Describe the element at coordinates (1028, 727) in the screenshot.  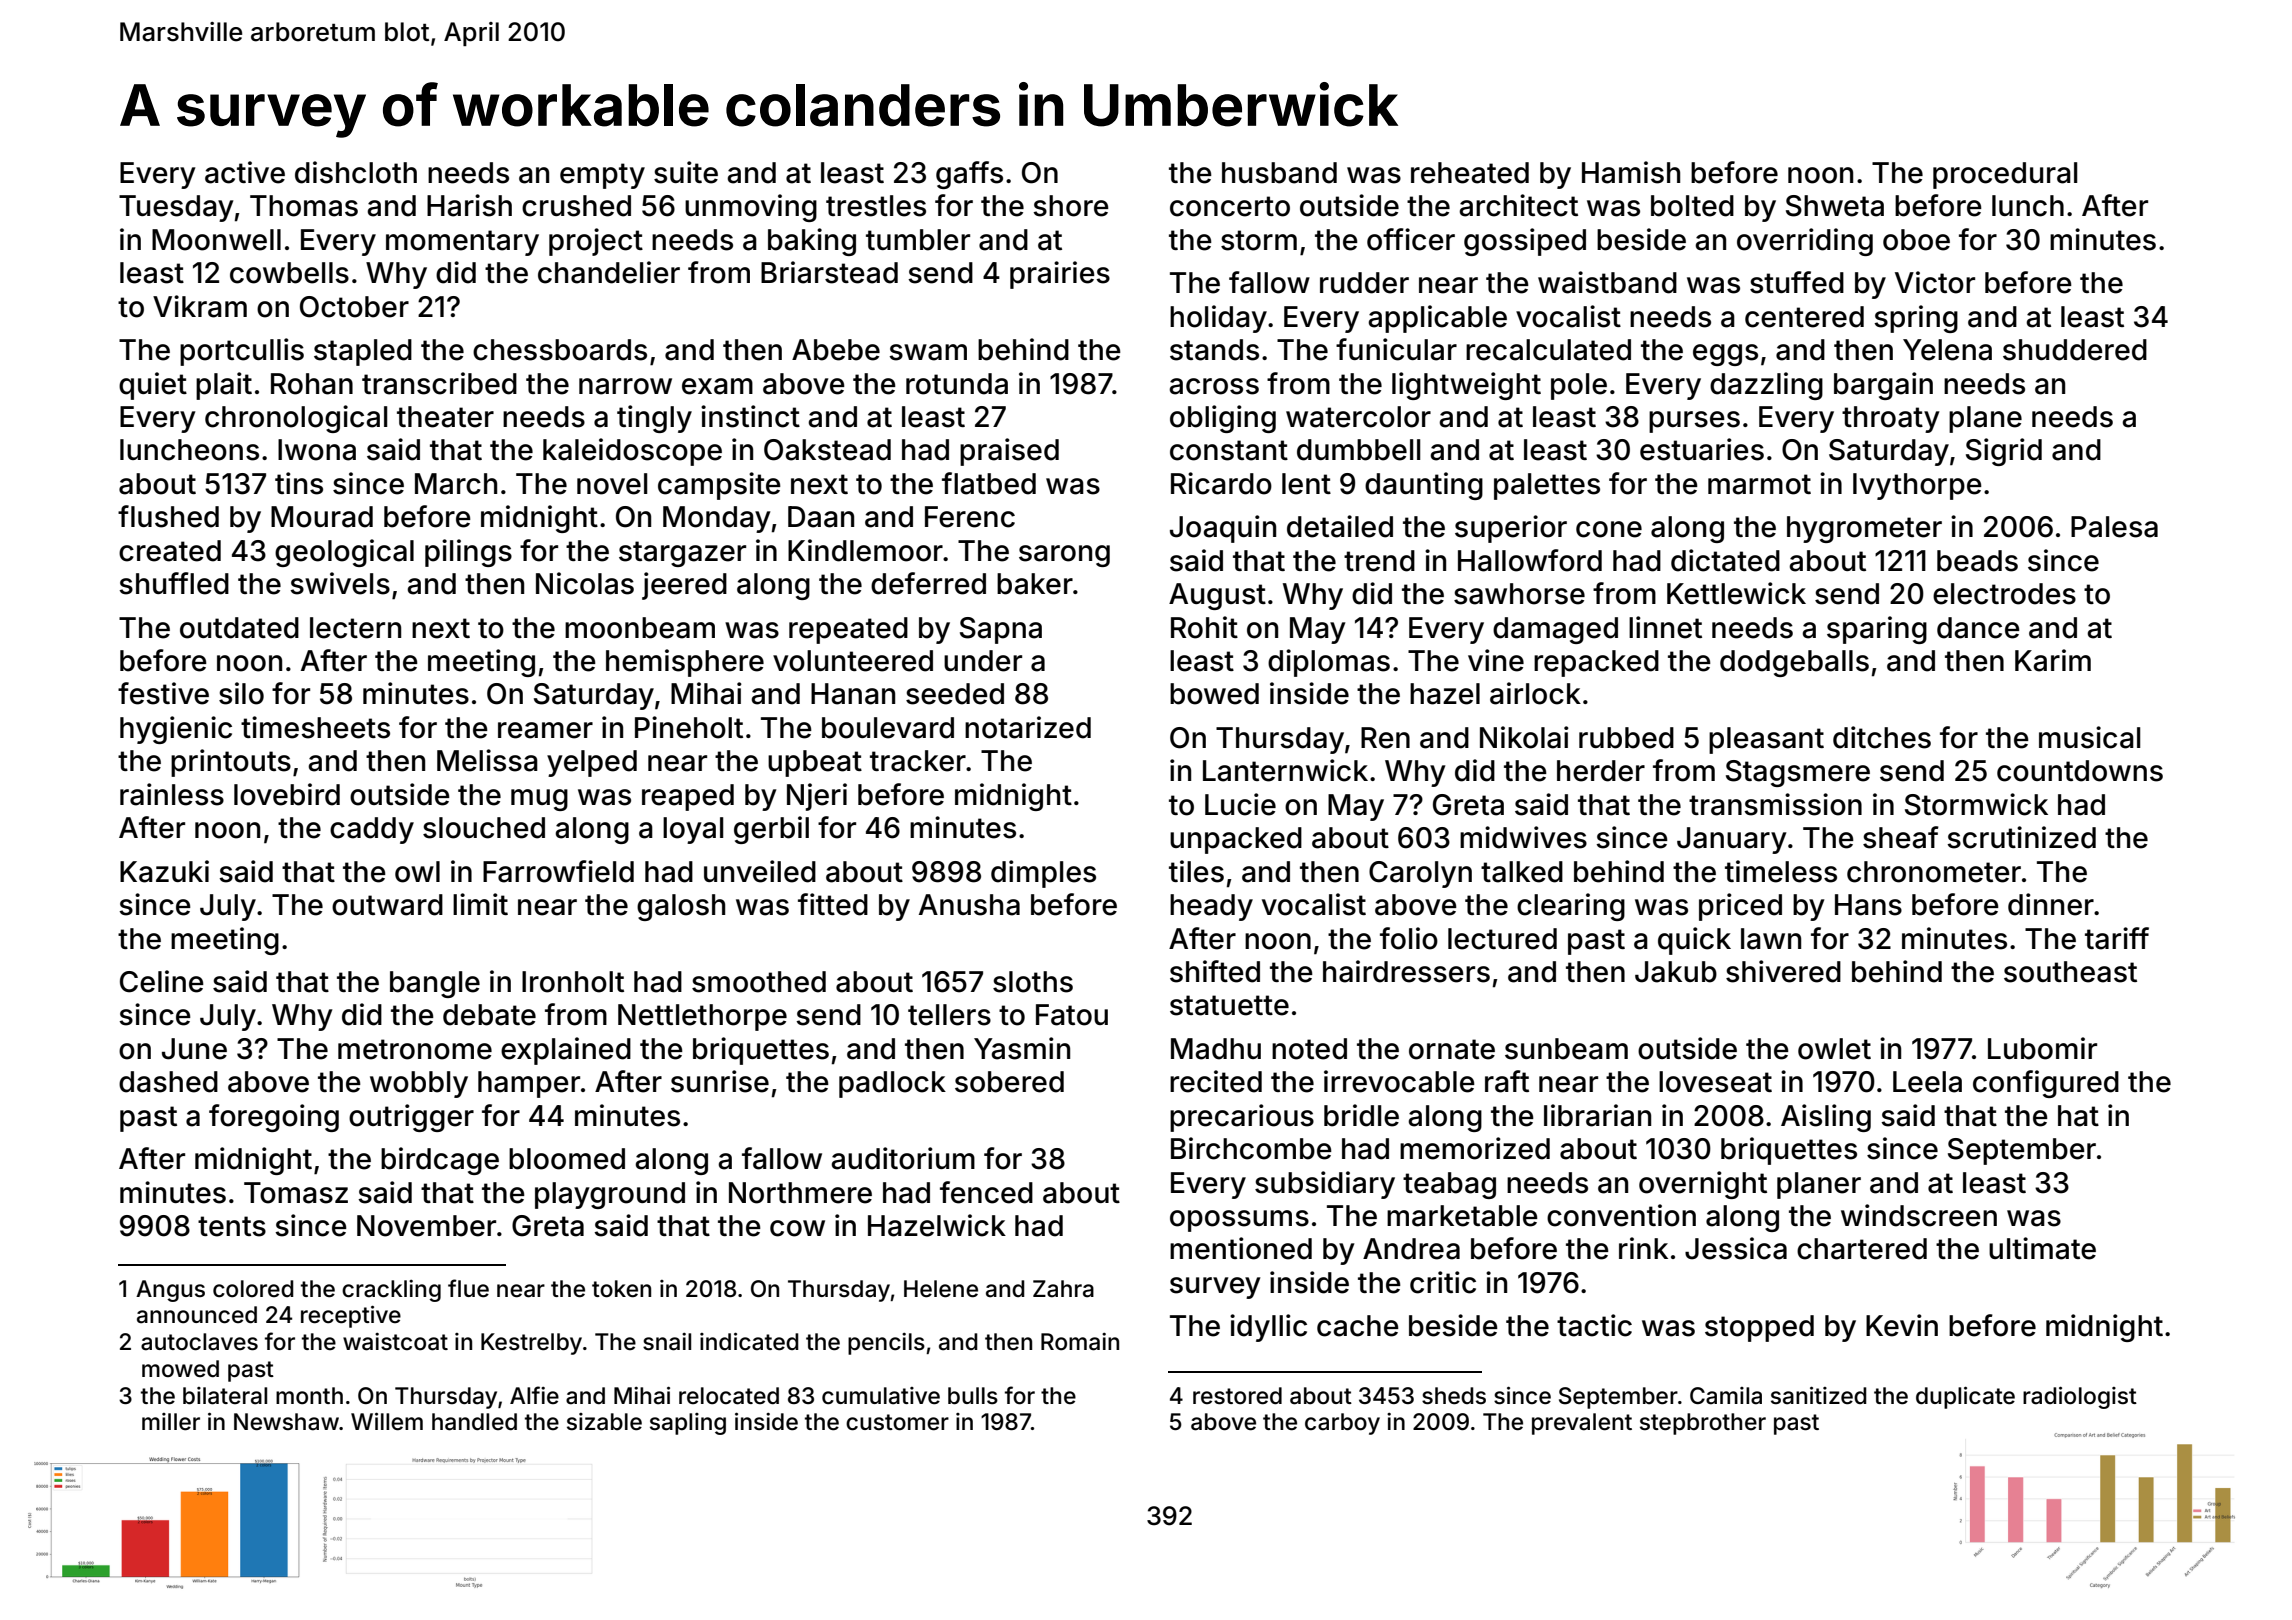
I see `notarized` at that location.
